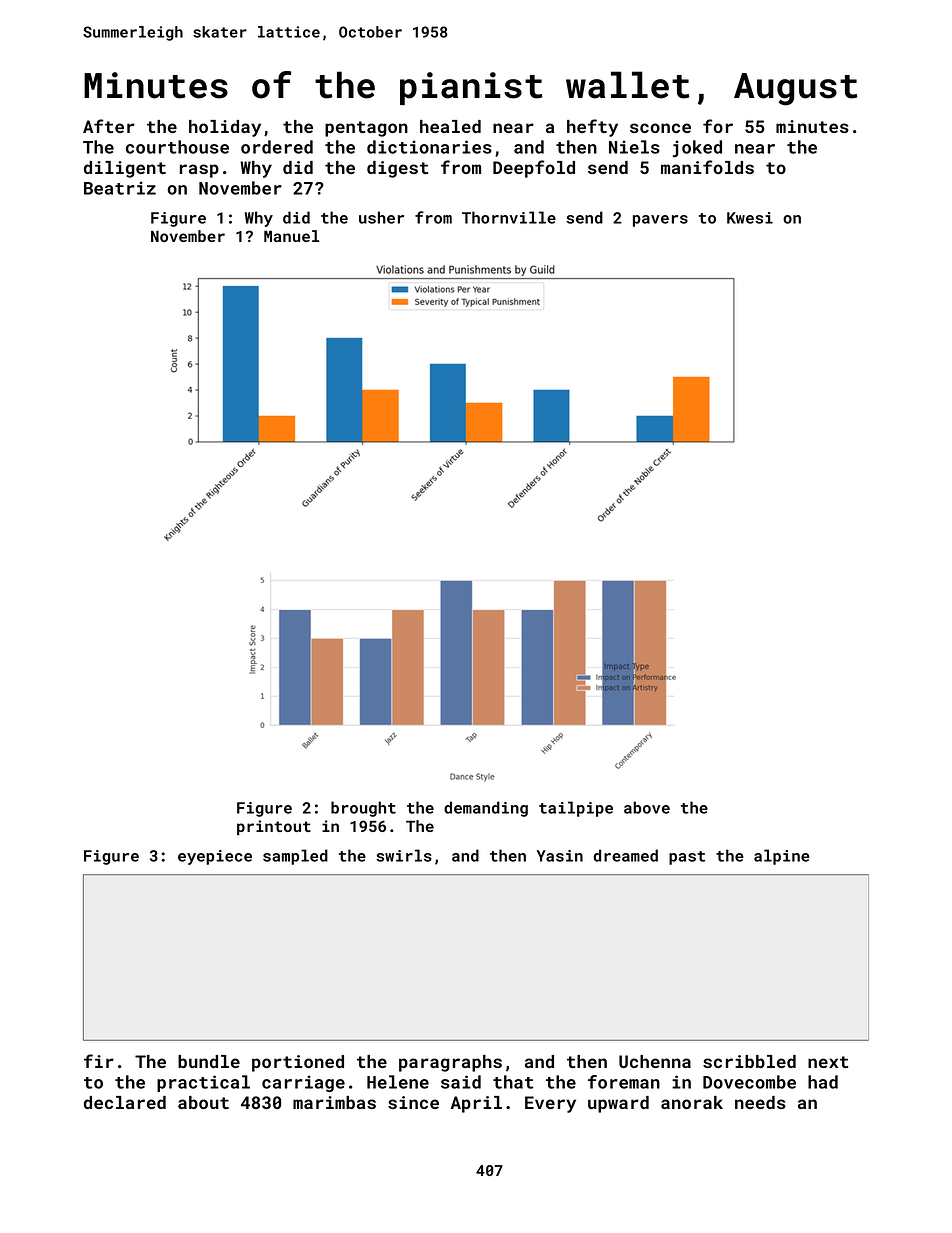 This screenshot has height=1233, width=952. What do you see at coordinates (450, 1063) in the screenshot?
I see `paragraphs` at bounding box center [450, 1063].
